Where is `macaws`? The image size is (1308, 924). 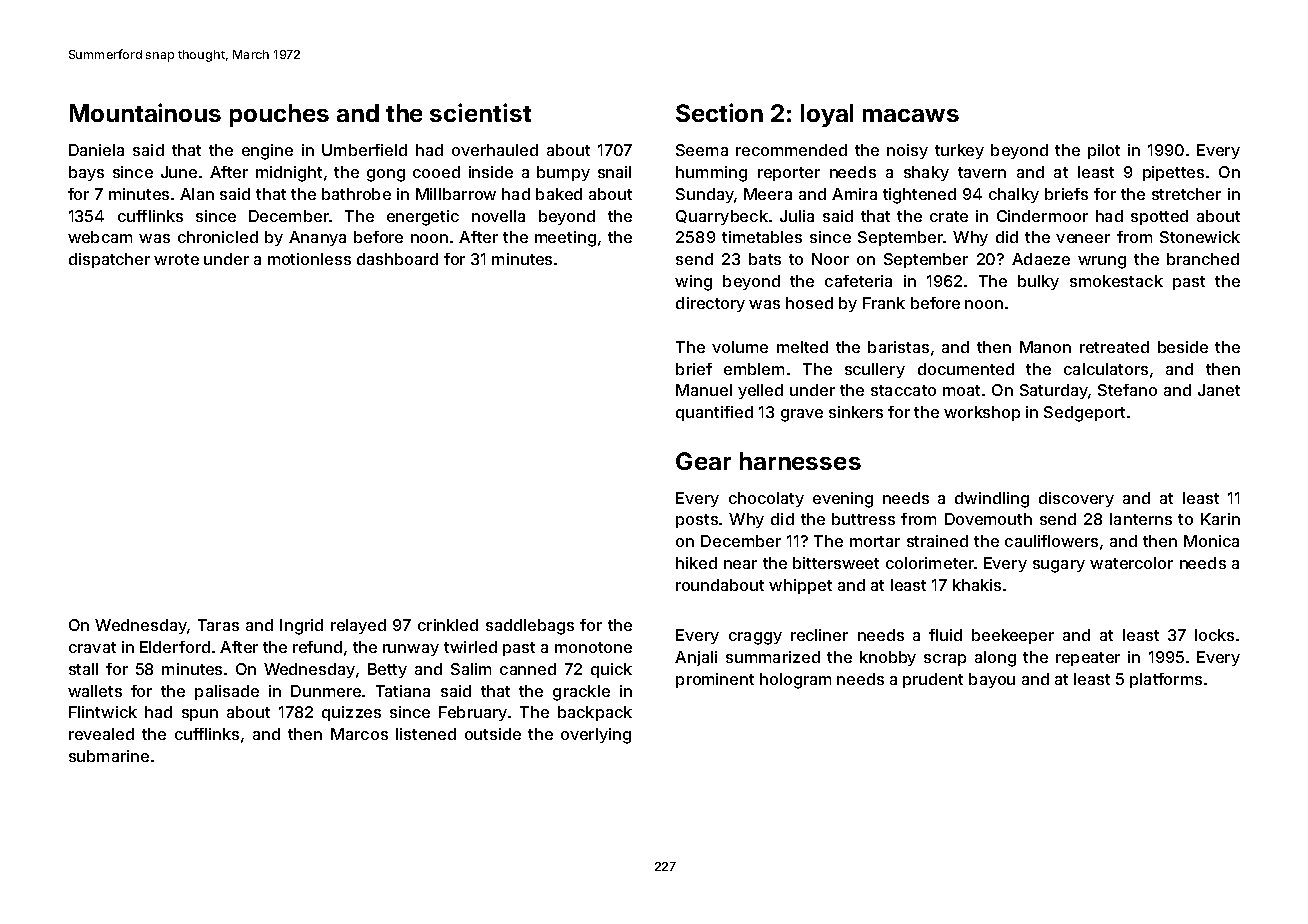
macaws is located at coordinates (911, 115).
